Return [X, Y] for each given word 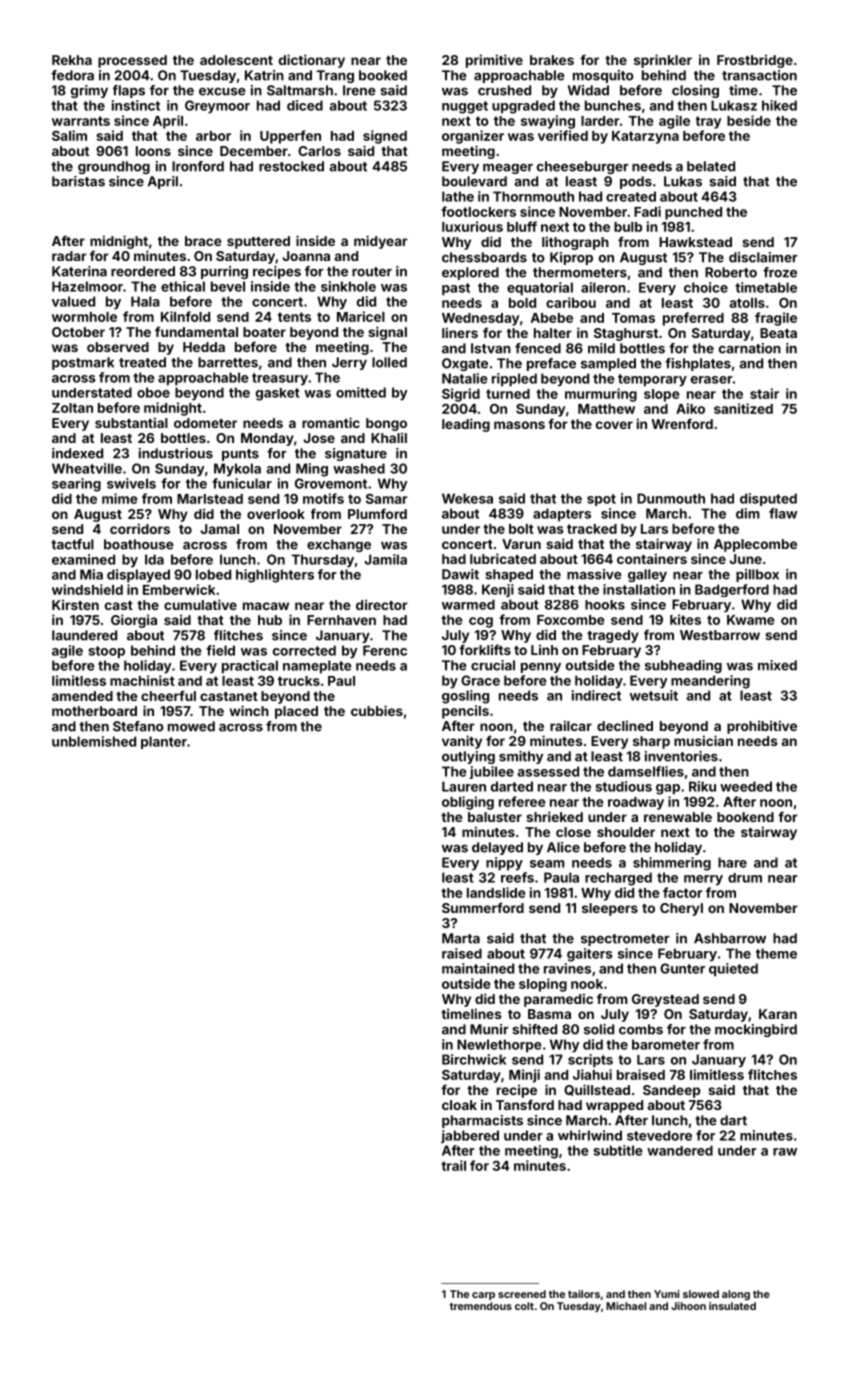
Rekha [72, 60]
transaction [759, 75]
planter [164, 742]
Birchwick [474, 1059]
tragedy [613, 636]
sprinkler [663, 61]
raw [785, 1152]
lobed [213, 574]
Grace [480, 680]
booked [383, 75]
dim [748, 513]
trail [453, 1165]
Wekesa [467, 498]
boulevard [474, 181]
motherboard [94, 711]
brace [203, 241]
